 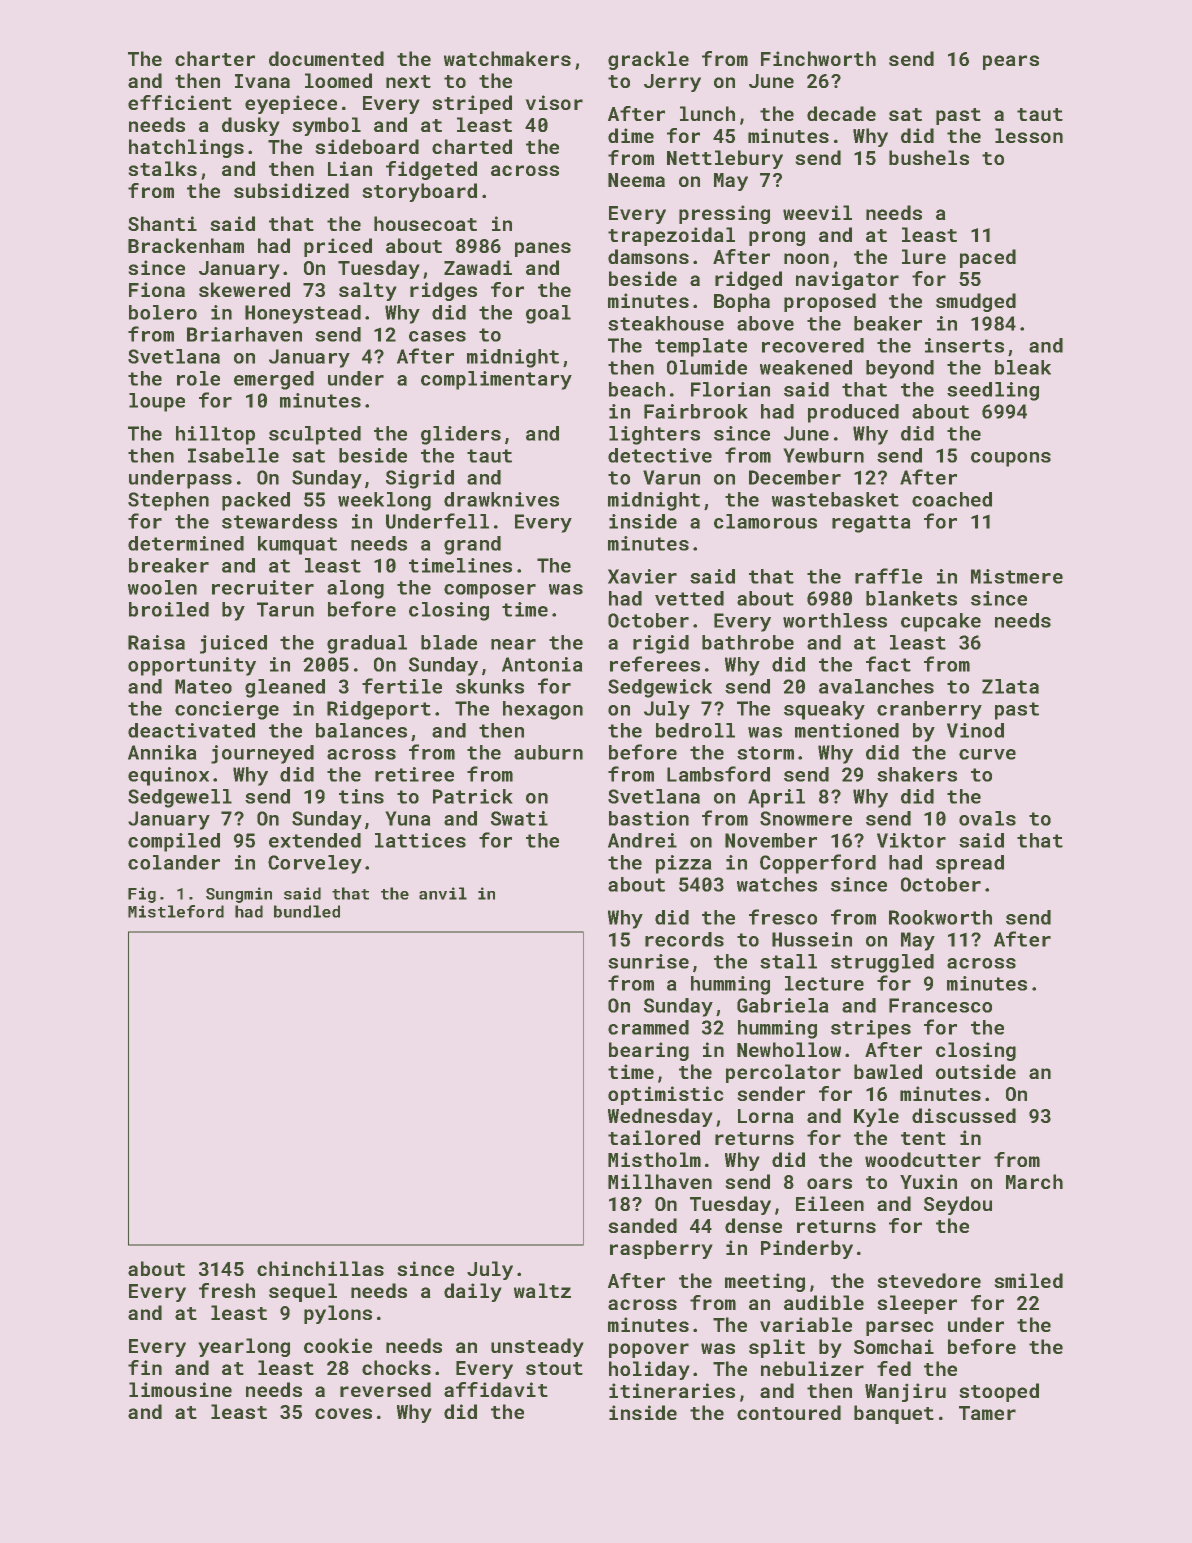 What do you see at coordinates (176, 911) in the page?
I see `Mistleford` at bounding box center [176, 911].
